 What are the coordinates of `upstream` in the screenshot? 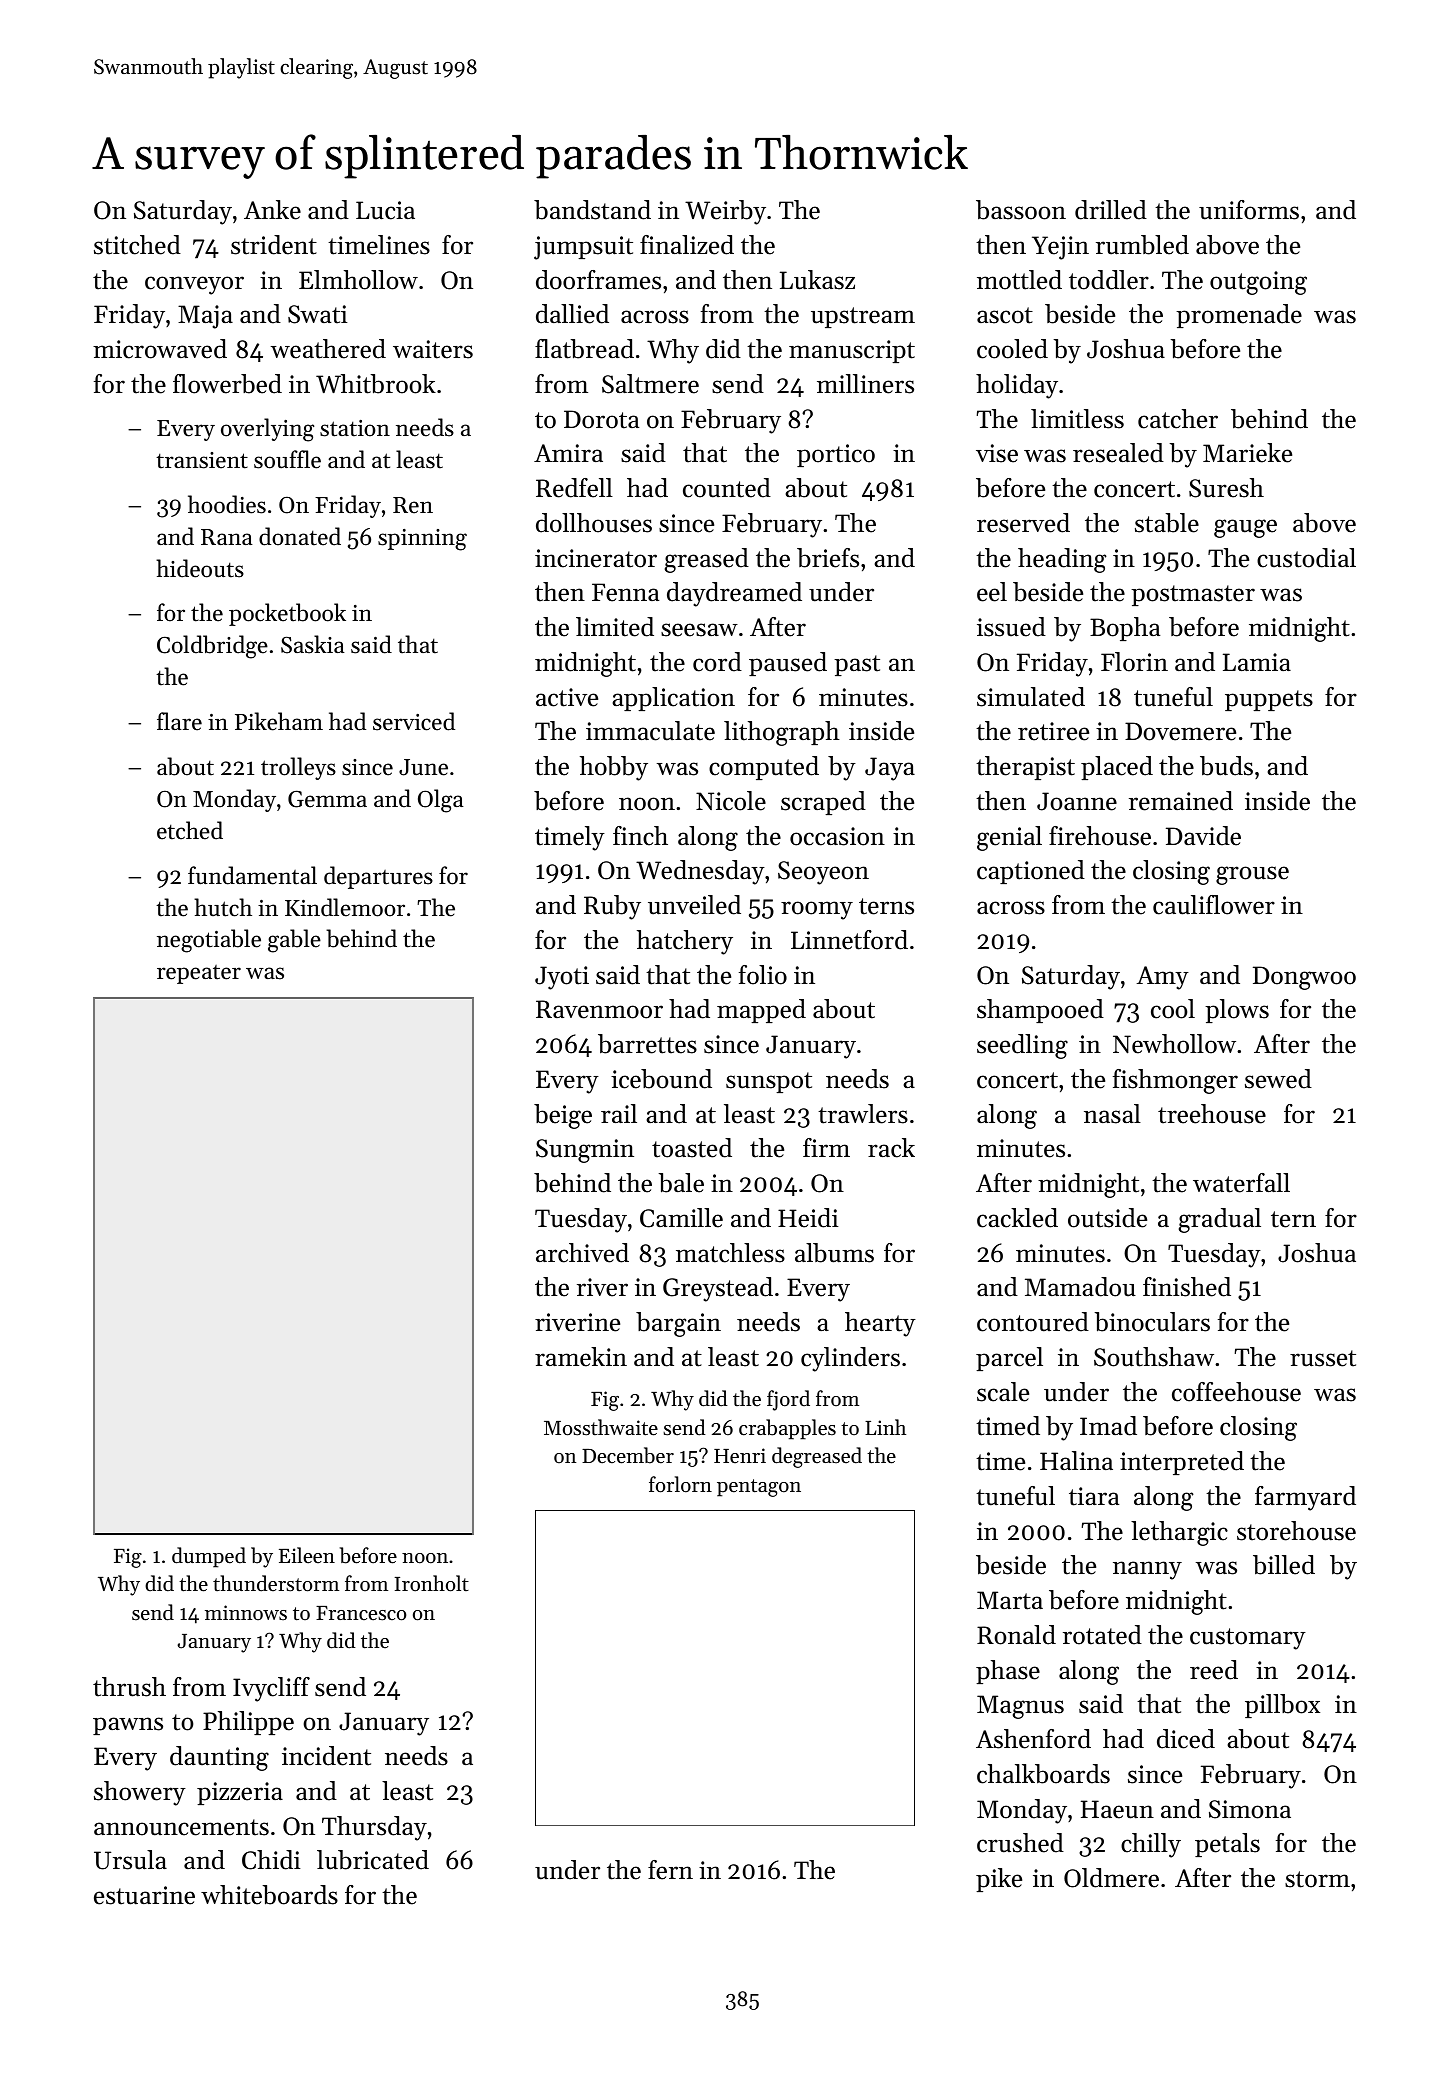 It's located at (863, 317).
